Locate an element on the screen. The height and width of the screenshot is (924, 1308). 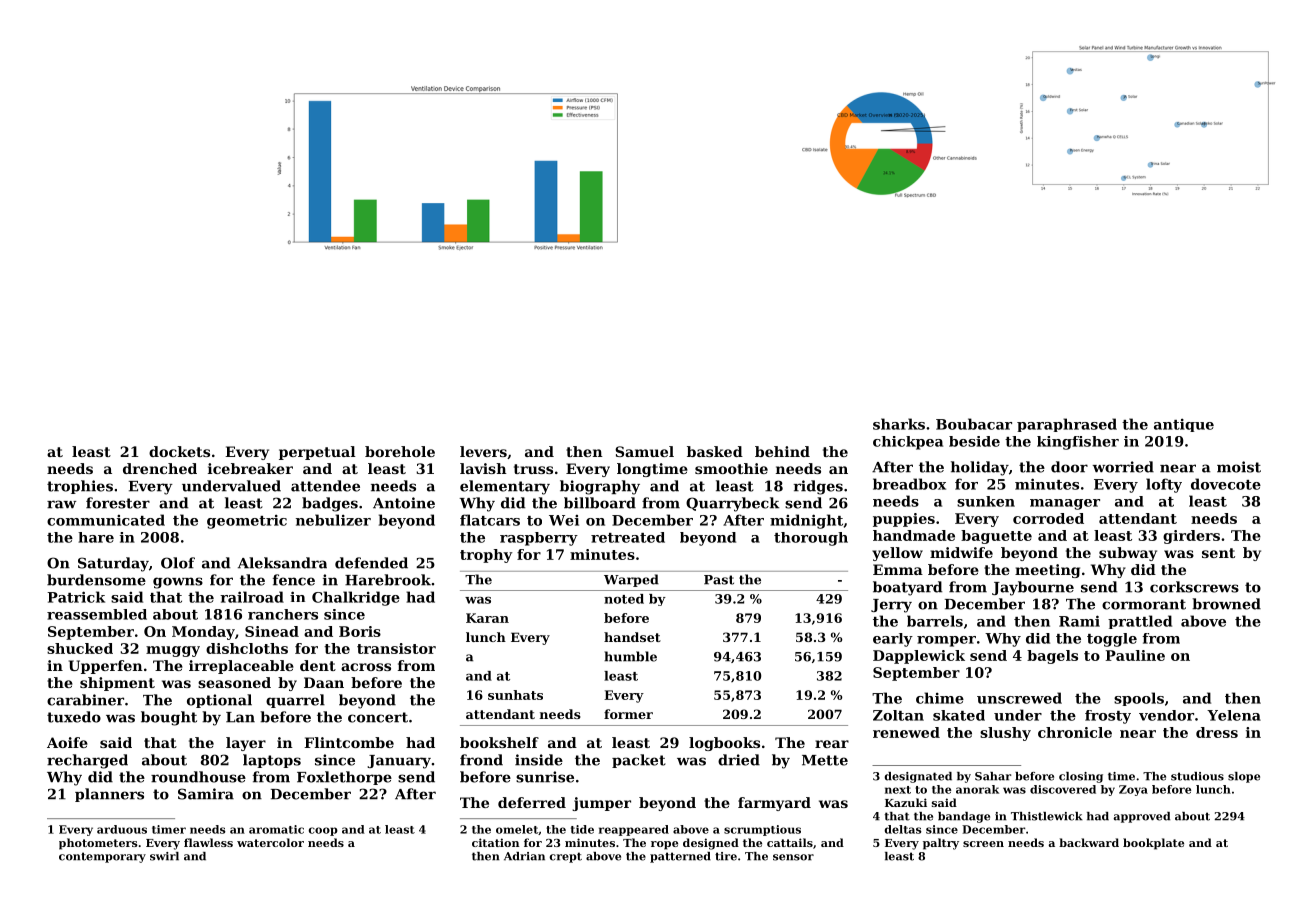
Zoltan is located at coordinates (898, 715).
